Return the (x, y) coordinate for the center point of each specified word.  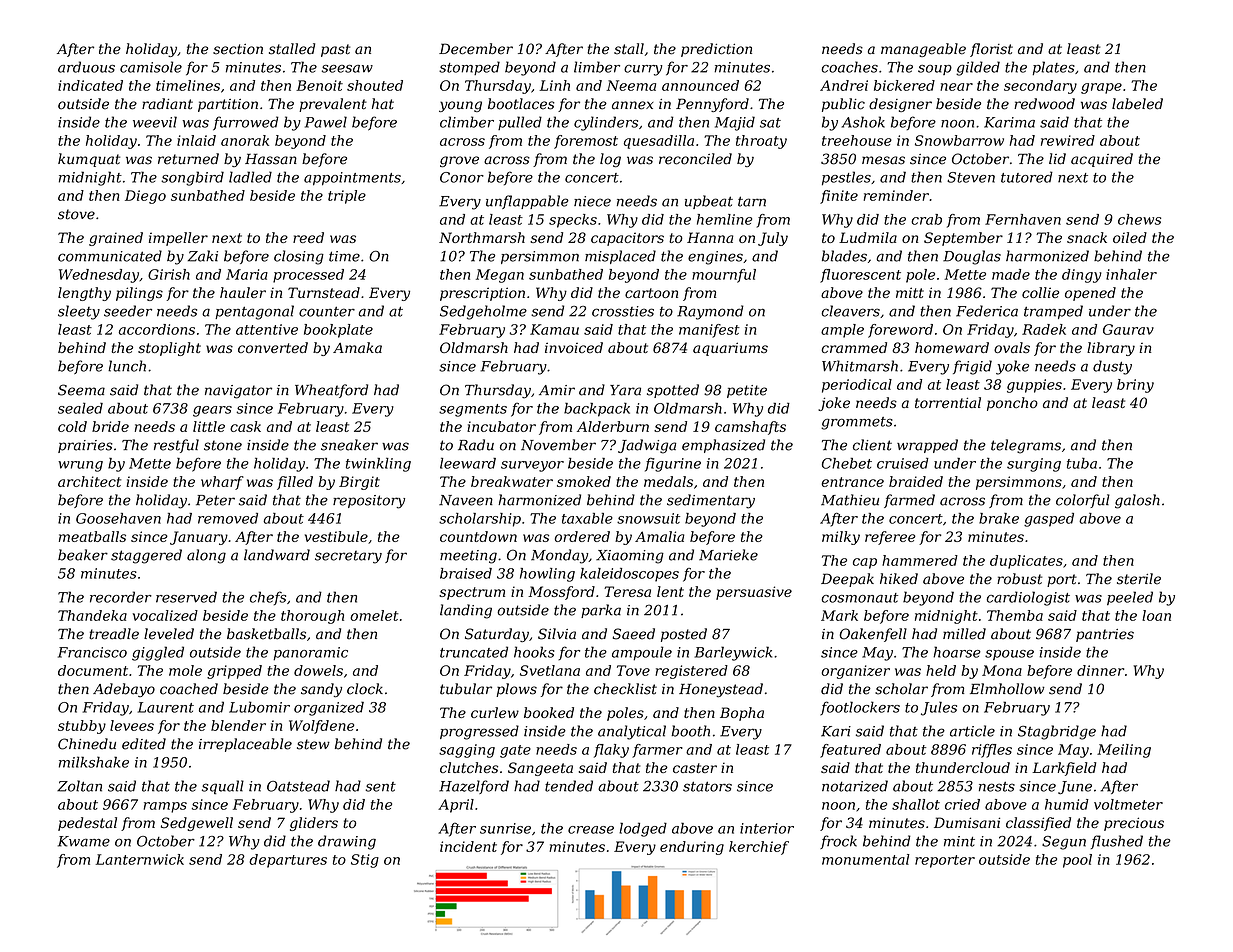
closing (299, 257)
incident (468, 846)
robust (1019, 579)
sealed (80, 408)
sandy (321, 690)
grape (1101, 88)
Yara (625, 390)
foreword (900, 331)
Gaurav (1128, 329)
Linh (554, 85)
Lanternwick (140, 859)
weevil (155, 122)
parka (601, 611)
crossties (623, 311)
